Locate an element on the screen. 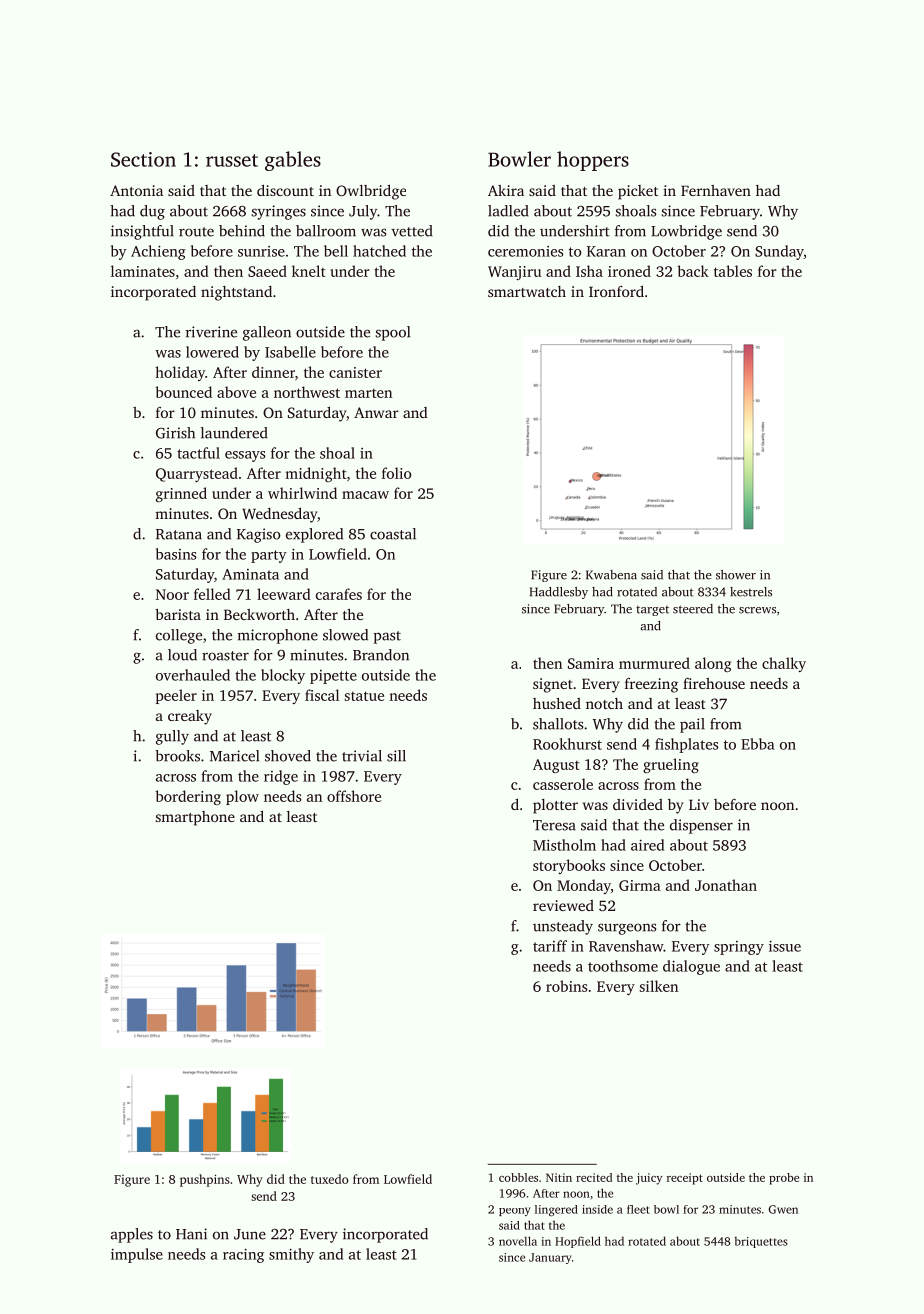 The height and width of the screenshot is (1314, 924). dispenser is located at coordinates (701, 826).
